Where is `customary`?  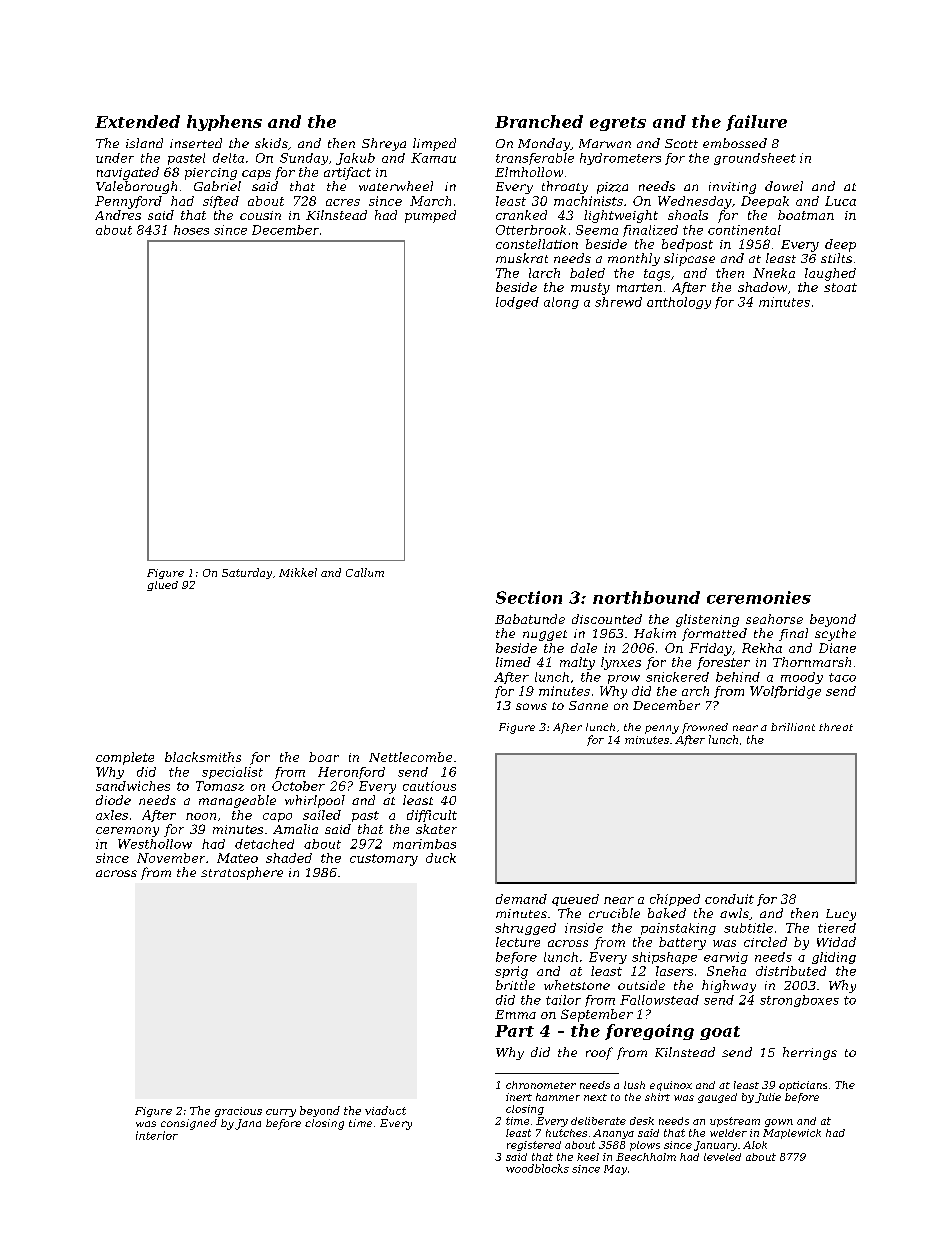 customary is located at coordinates (384, 860).
